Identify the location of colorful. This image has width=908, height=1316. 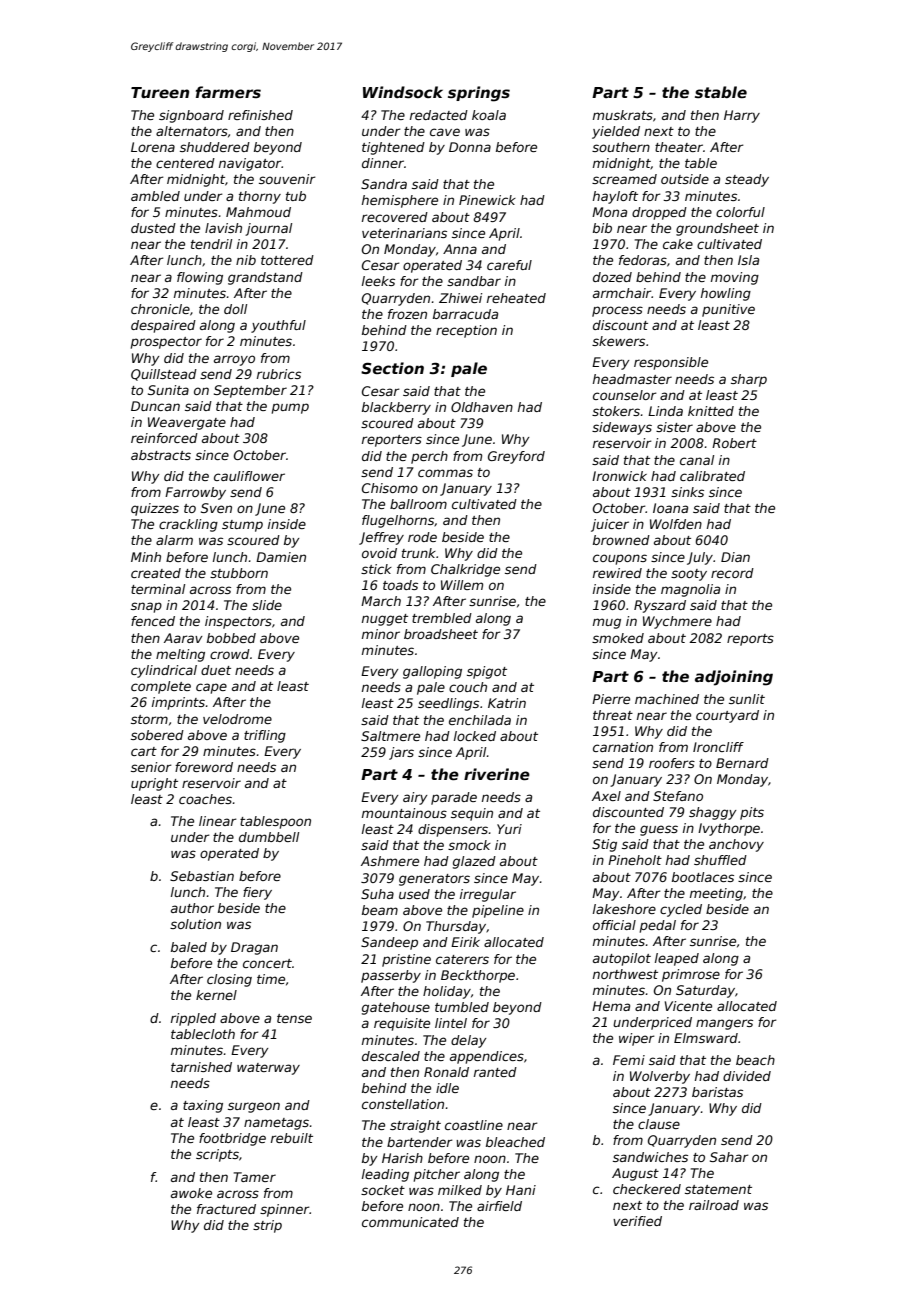
(740, 212).
